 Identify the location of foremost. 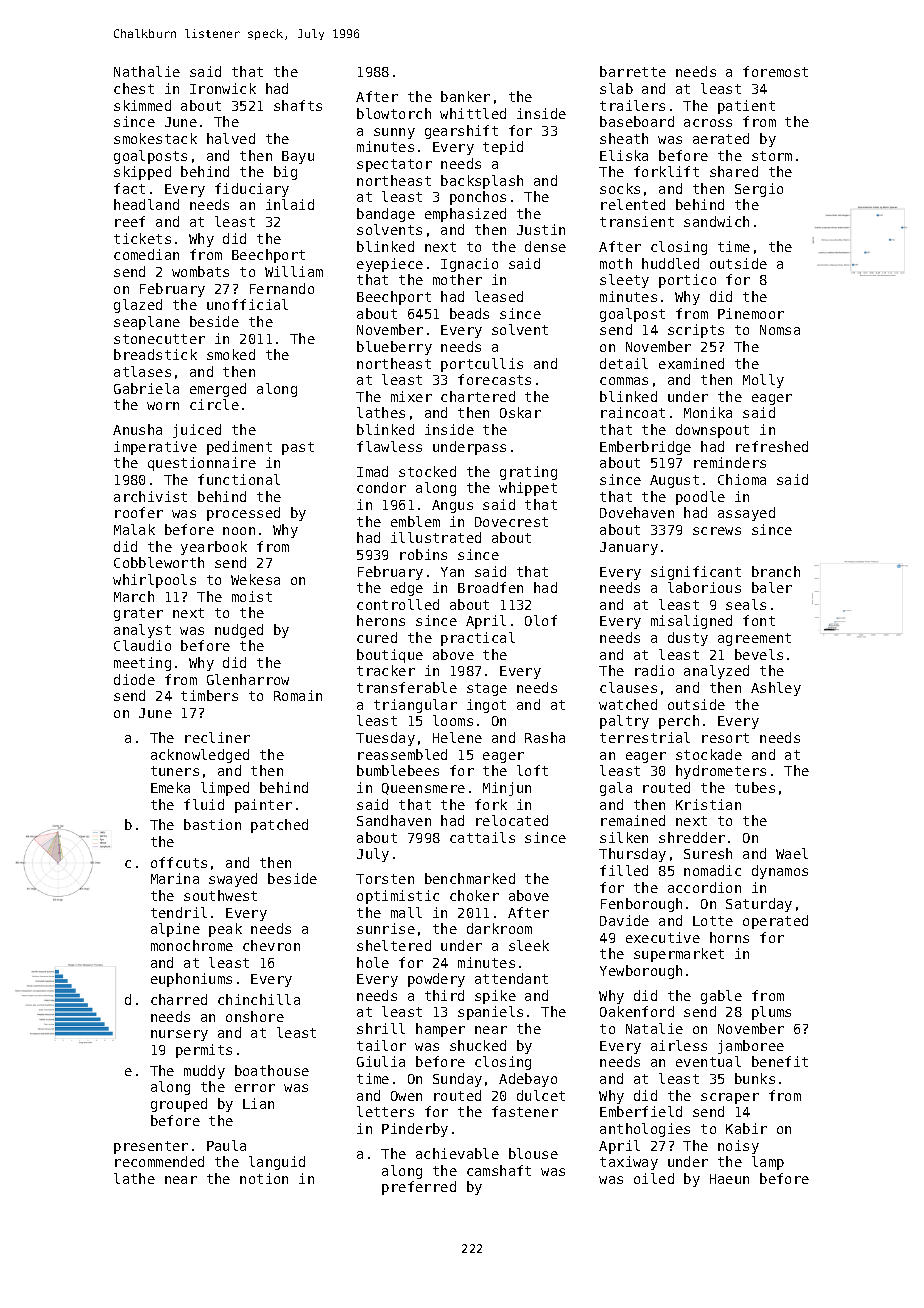
(775, 71).
